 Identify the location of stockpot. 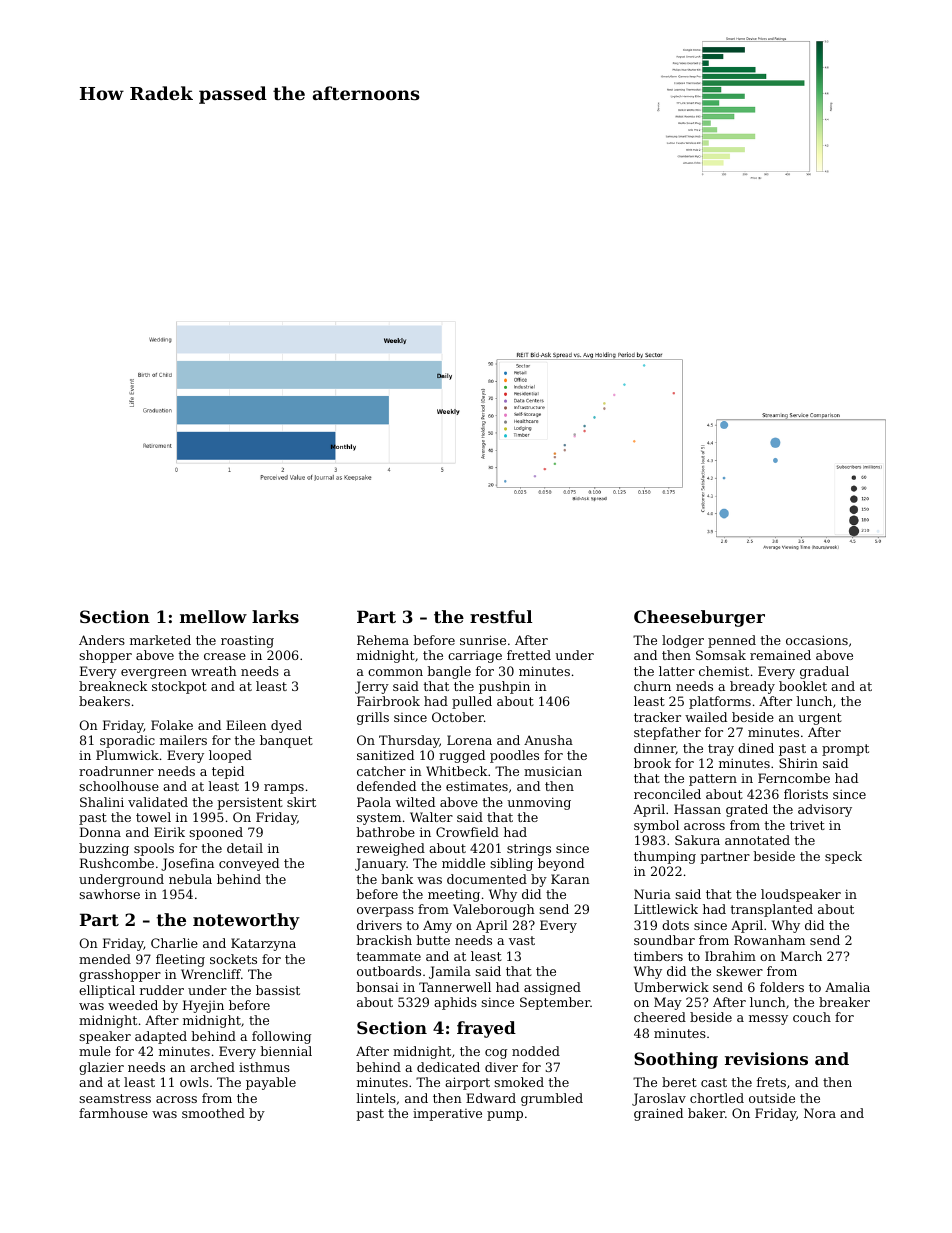
(179, 687).
